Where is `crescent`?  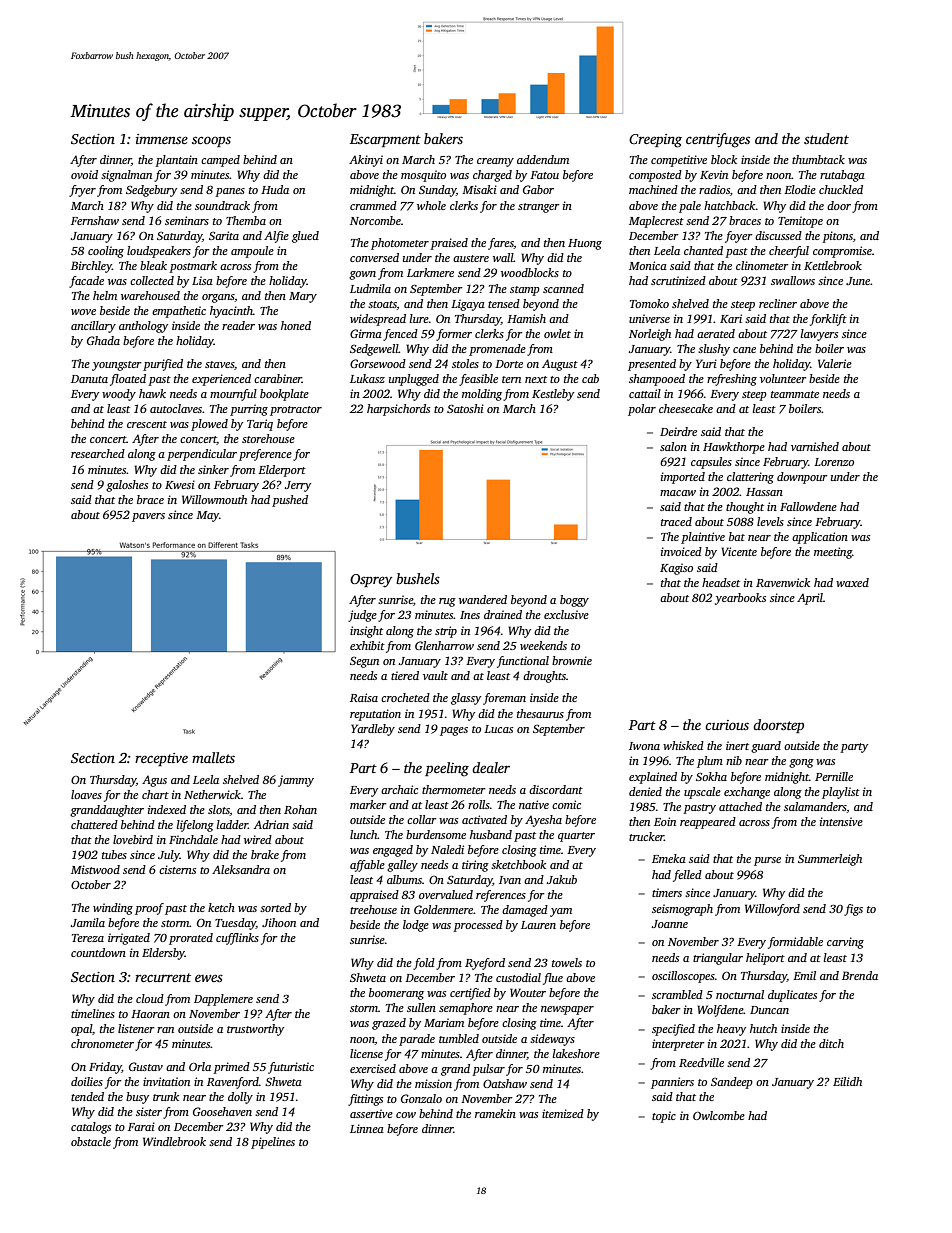
crescent is located at coordinates (147, 424).
